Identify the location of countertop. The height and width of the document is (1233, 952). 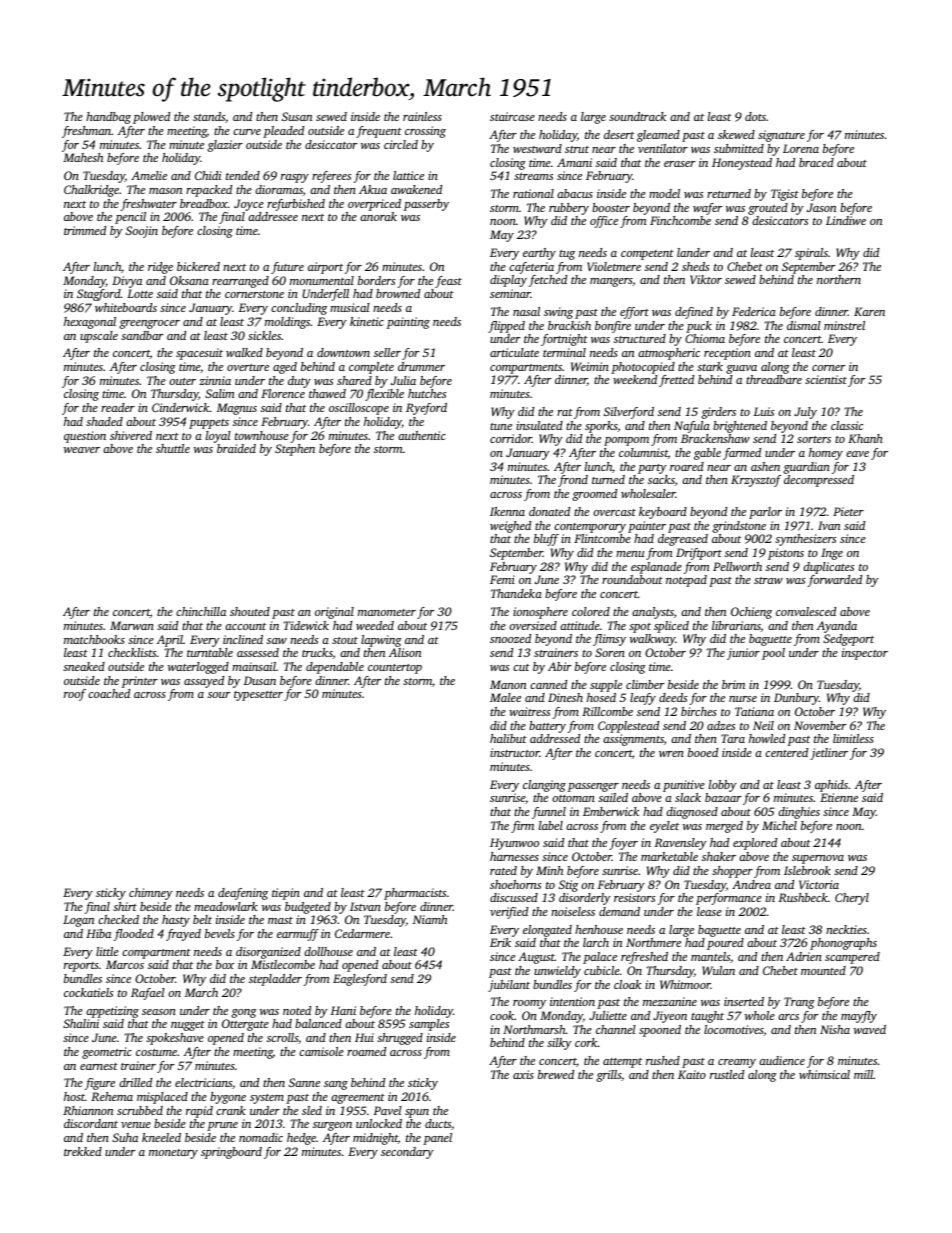
(395, 669).
